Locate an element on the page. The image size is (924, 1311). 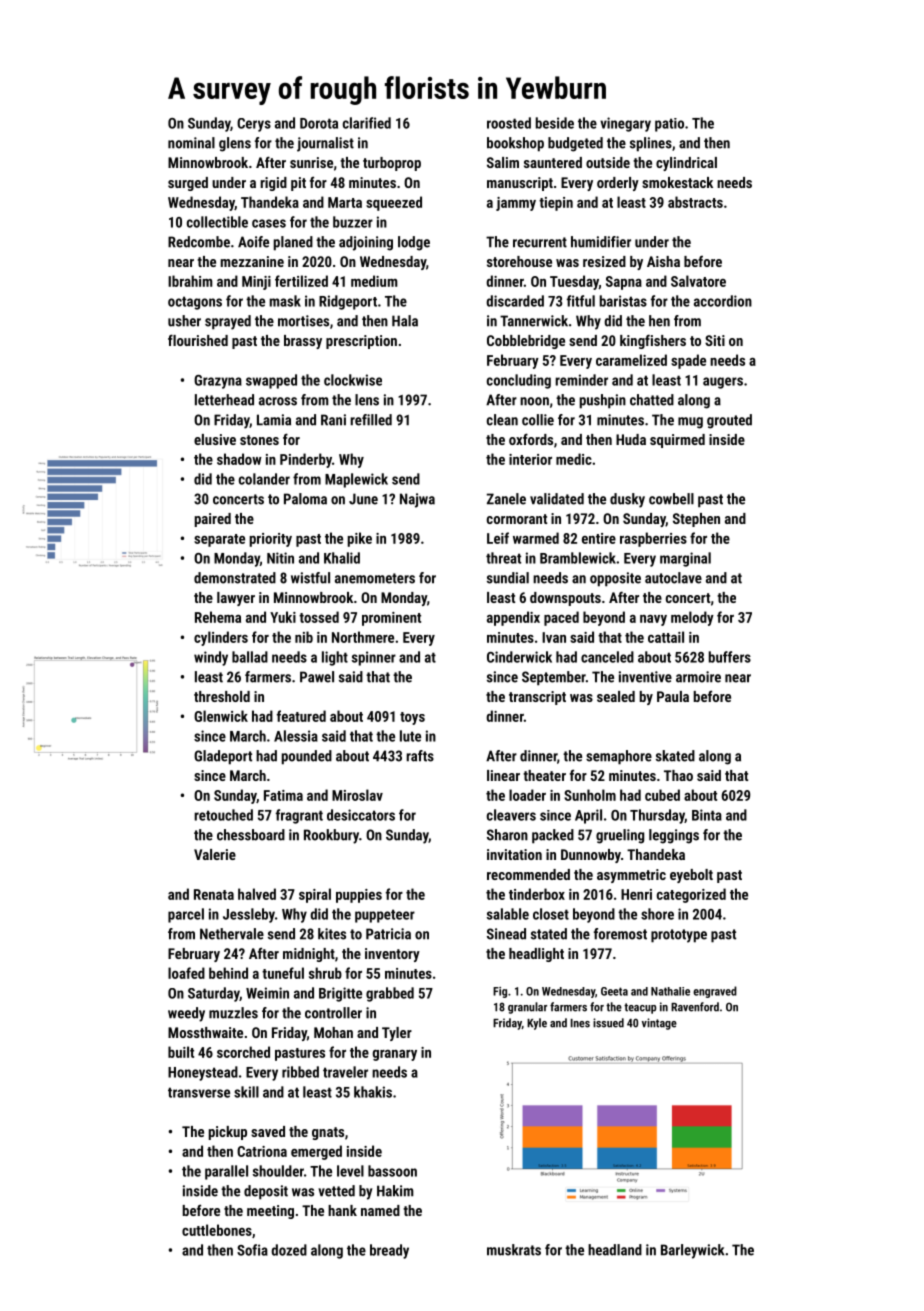
muskrats is located at coordinates (514, 1250).
